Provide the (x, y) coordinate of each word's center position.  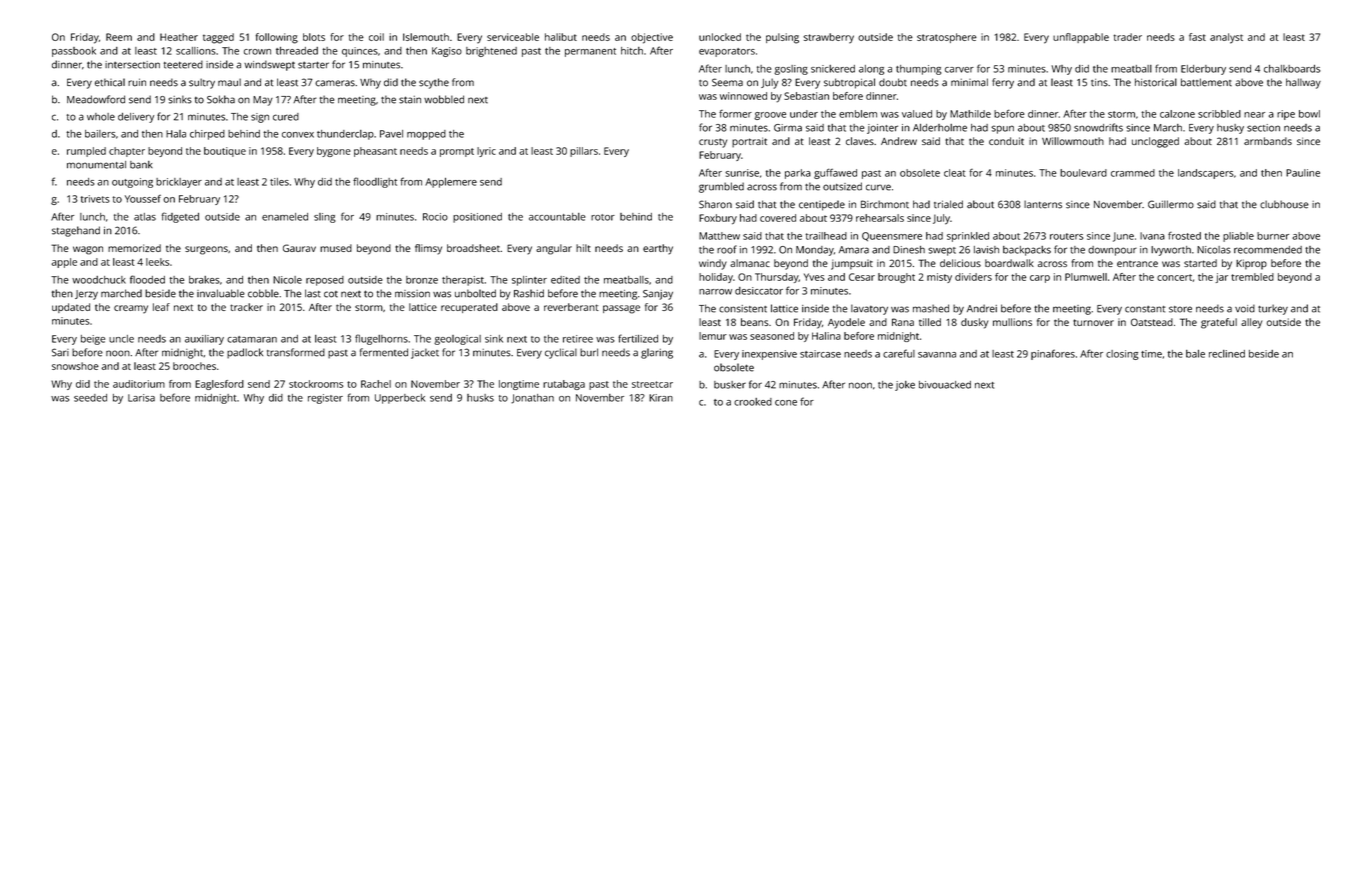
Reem (119, 37)
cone (786, 403)
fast (1197, 37)
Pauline (1303, 173)
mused (336, 248)
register (325, 399)
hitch (632, 51)
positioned (477, 218)
